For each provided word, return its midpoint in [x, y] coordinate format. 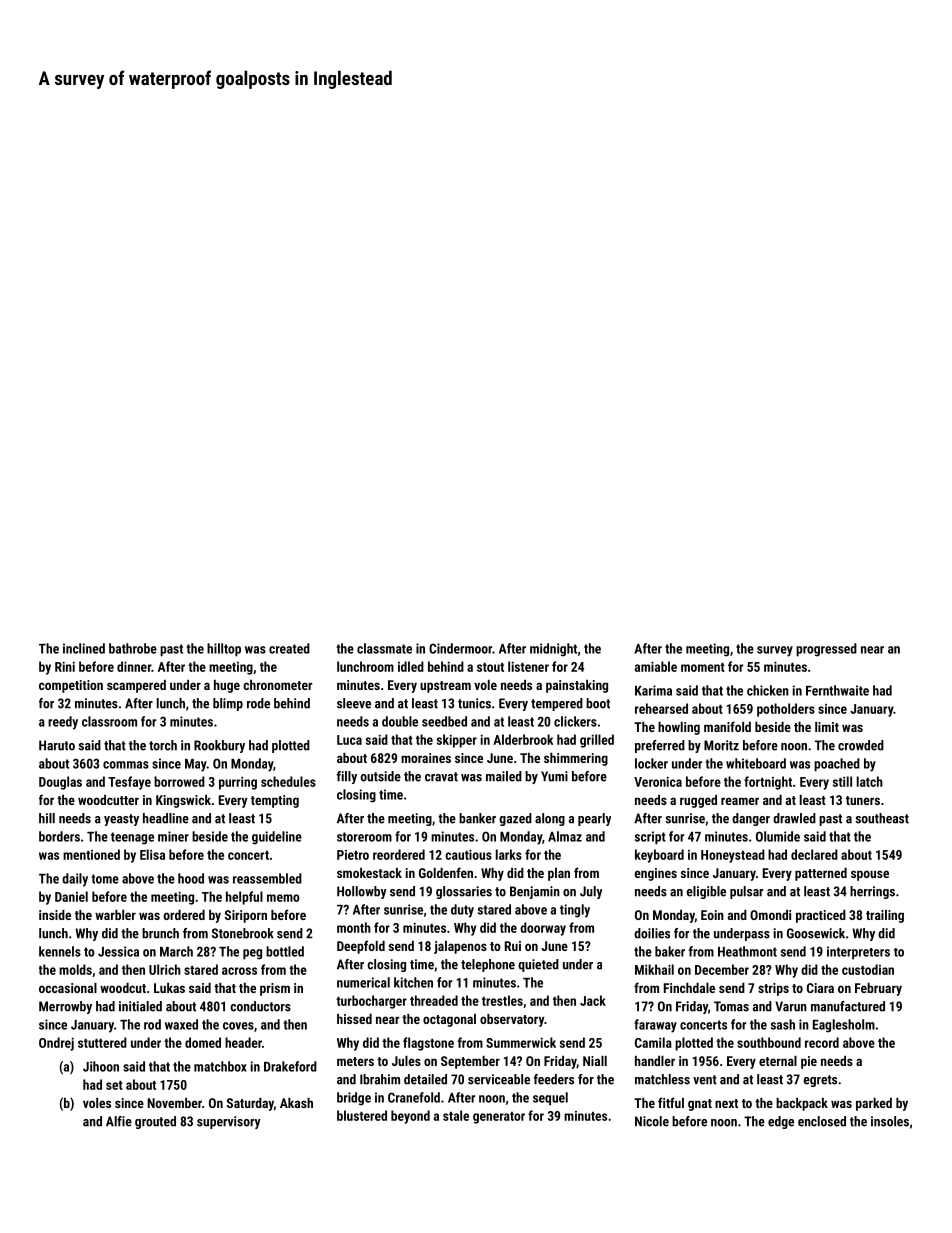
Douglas [60, 783]
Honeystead [733, 856]
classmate [384, 648]
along [550, 819]
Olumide [778, 836]
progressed [826, 650]
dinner [134, 666]
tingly [575, 911]
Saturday [250, 1104]
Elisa [152, 854]
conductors [260, 1006]
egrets [820, 1081]
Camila [653, 1042]
